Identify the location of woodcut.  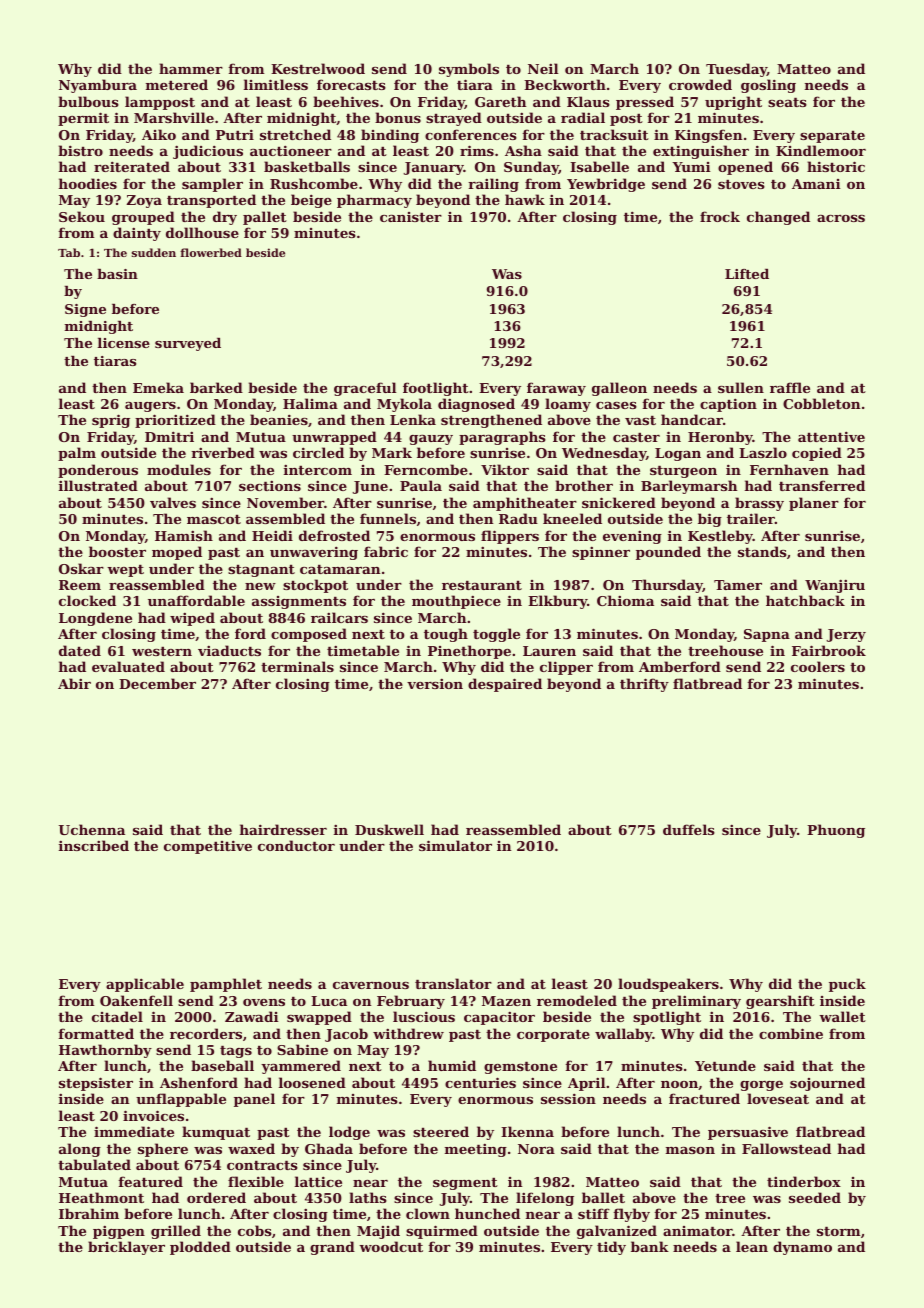
(391, 1246).
